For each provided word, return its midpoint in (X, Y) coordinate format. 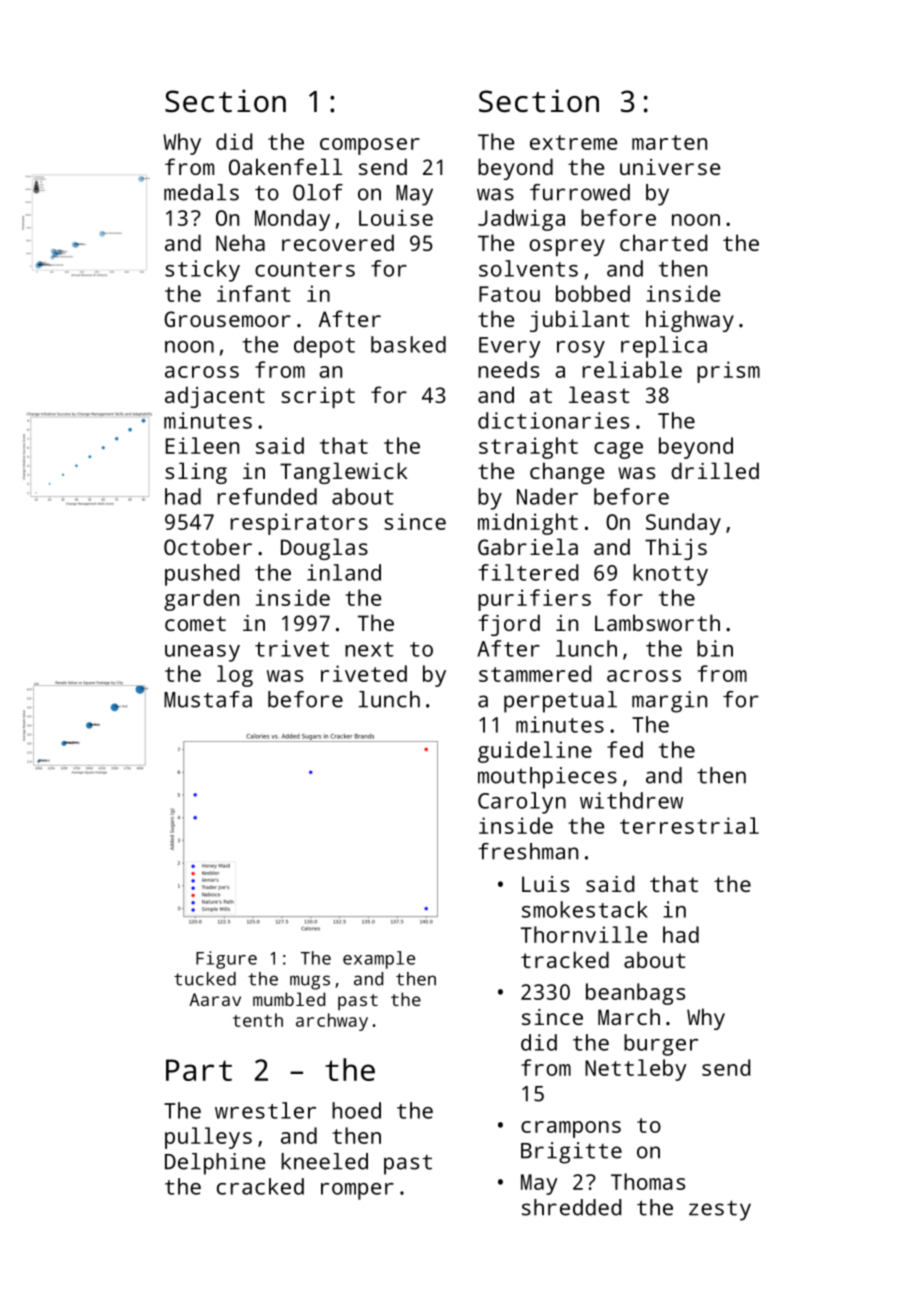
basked (408, 344)
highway (690, 321)
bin (715, 648)
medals (201, 192)
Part (199, 1070)
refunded (267, 496)
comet (195, 623)
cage (618, 450)
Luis (545, 884)
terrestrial (689, 825)
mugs (310, 982)
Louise (396, 217)
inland (344, 572)
